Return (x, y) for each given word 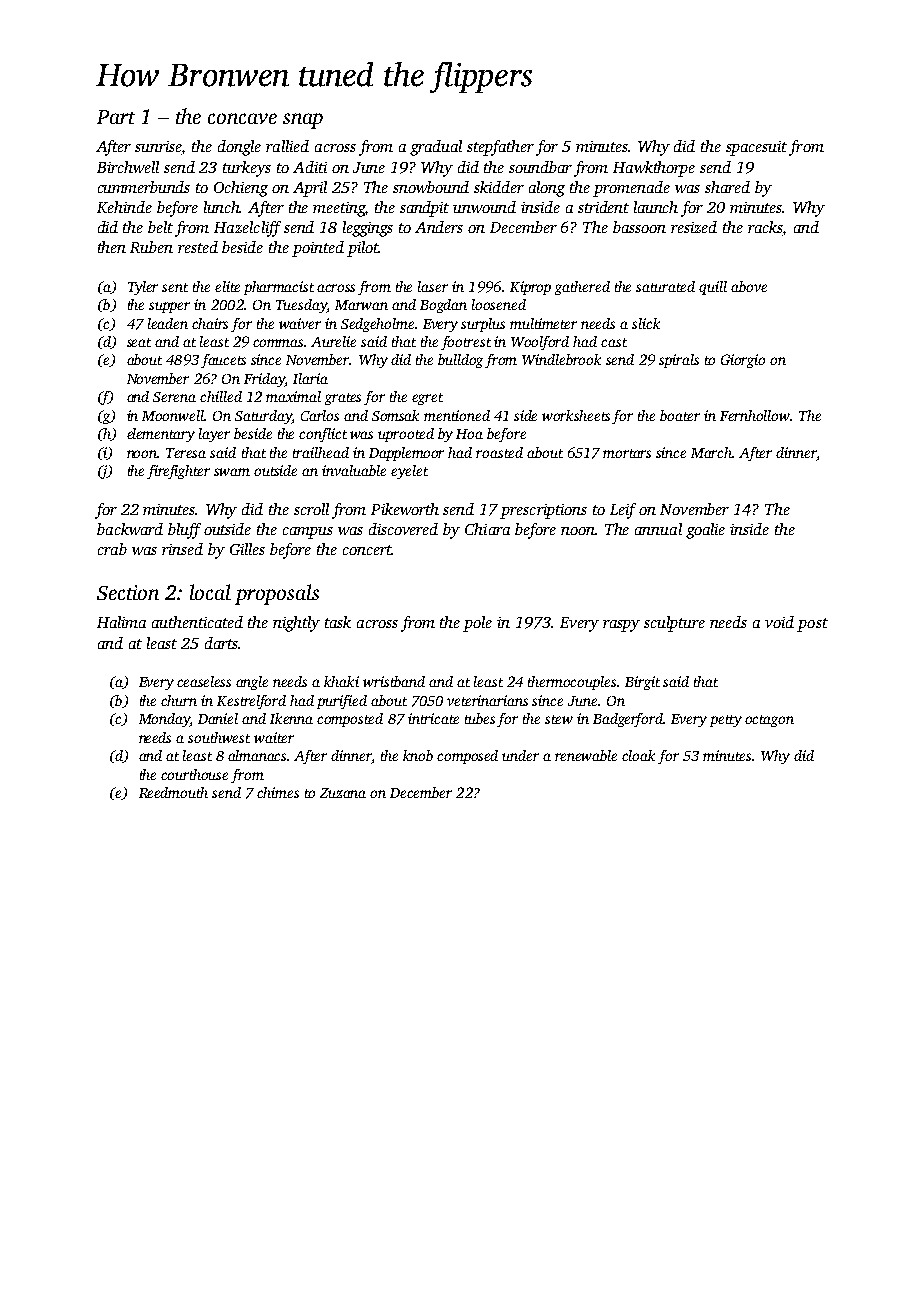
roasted (499, 452)
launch (656, 207)
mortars (627, 453)
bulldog (462, 361)
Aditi (310, 167)
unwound (484, 207)
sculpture (674, 624)
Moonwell (173, 415)
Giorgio (743, 361)
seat (139, 342)
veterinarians (487, 700)
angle (252, 683)
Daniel (218, 718)
